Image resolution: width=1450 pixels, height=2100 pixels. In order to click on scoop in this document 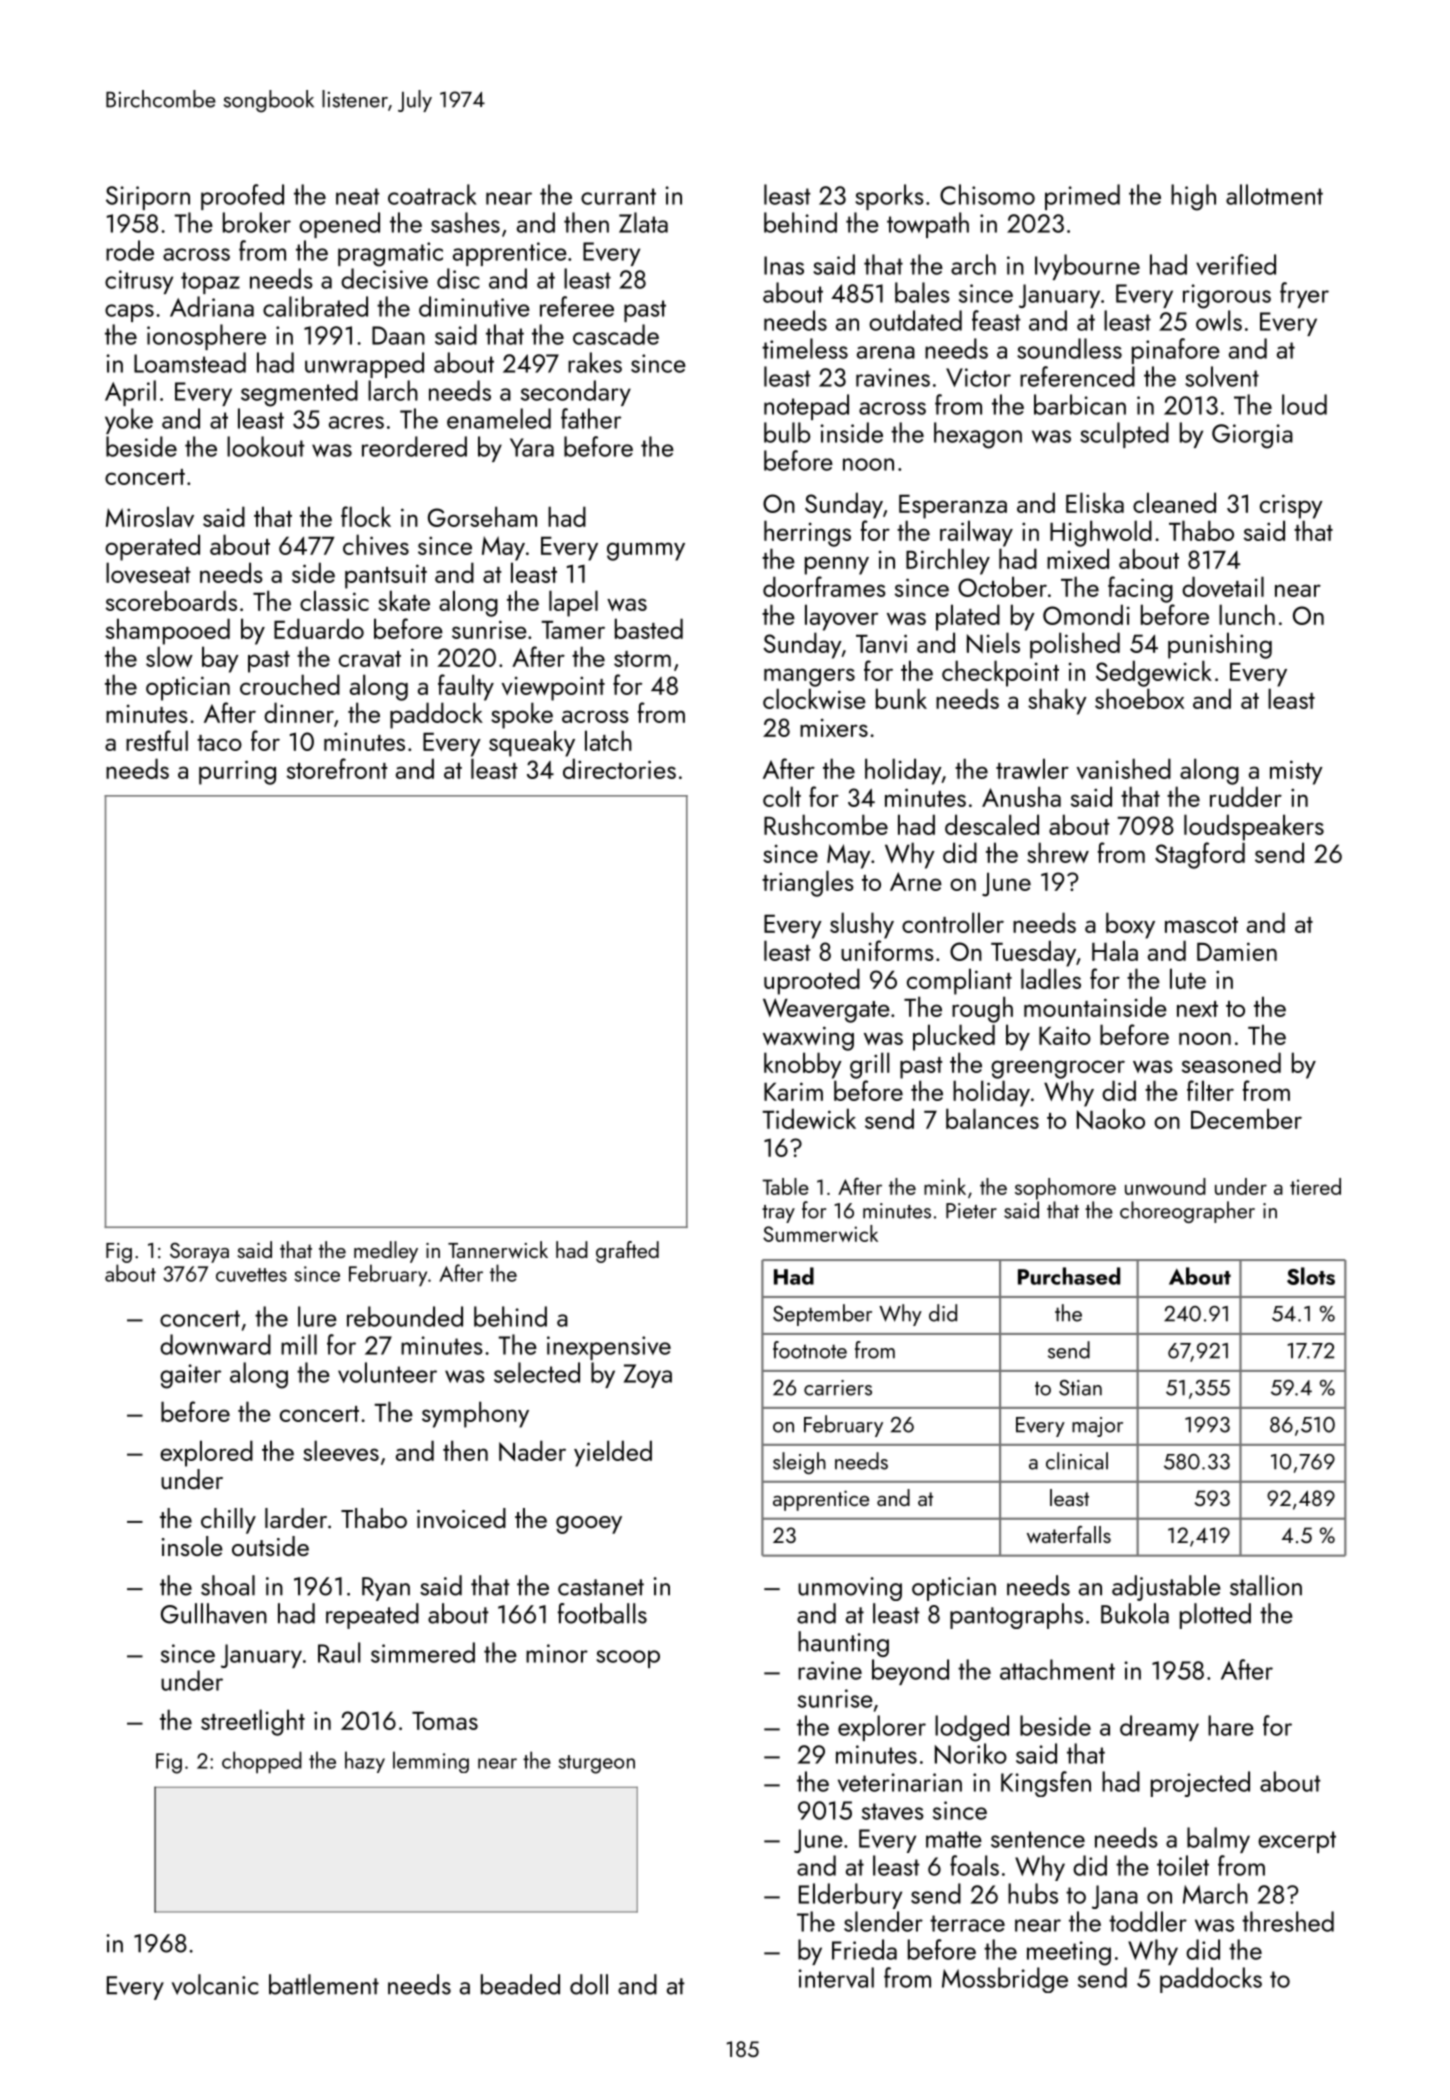, I will do `click(628, 1659)`.
